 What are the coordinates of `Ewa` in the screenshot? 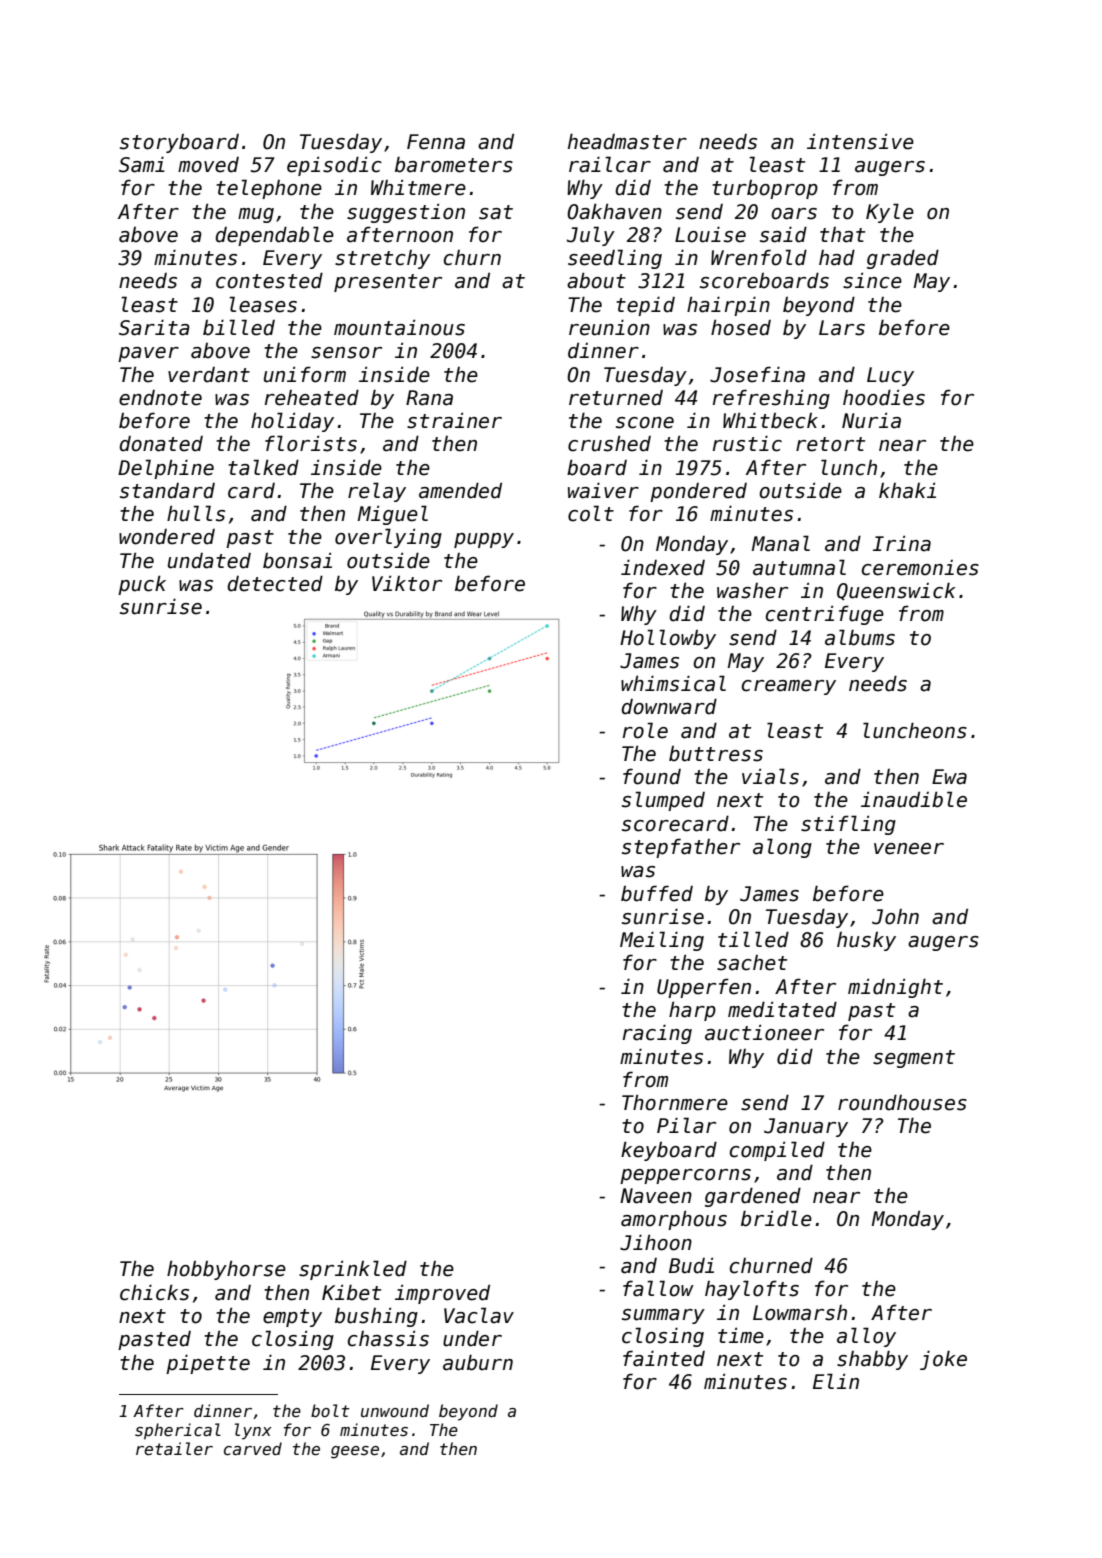 It's located at (949, 777).
